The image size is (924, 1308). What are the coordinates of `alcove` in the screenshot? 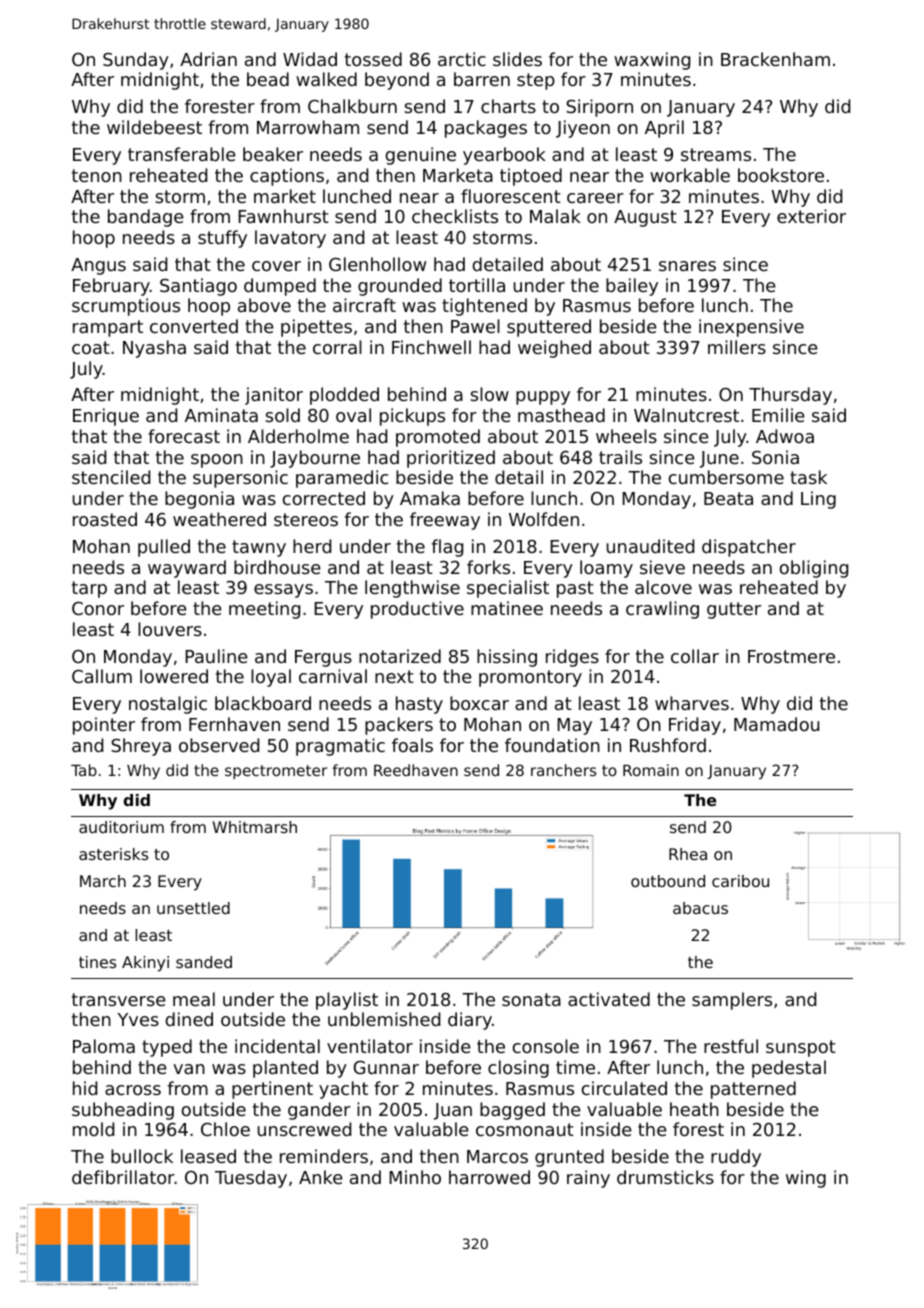 It's located at (663, 587).
